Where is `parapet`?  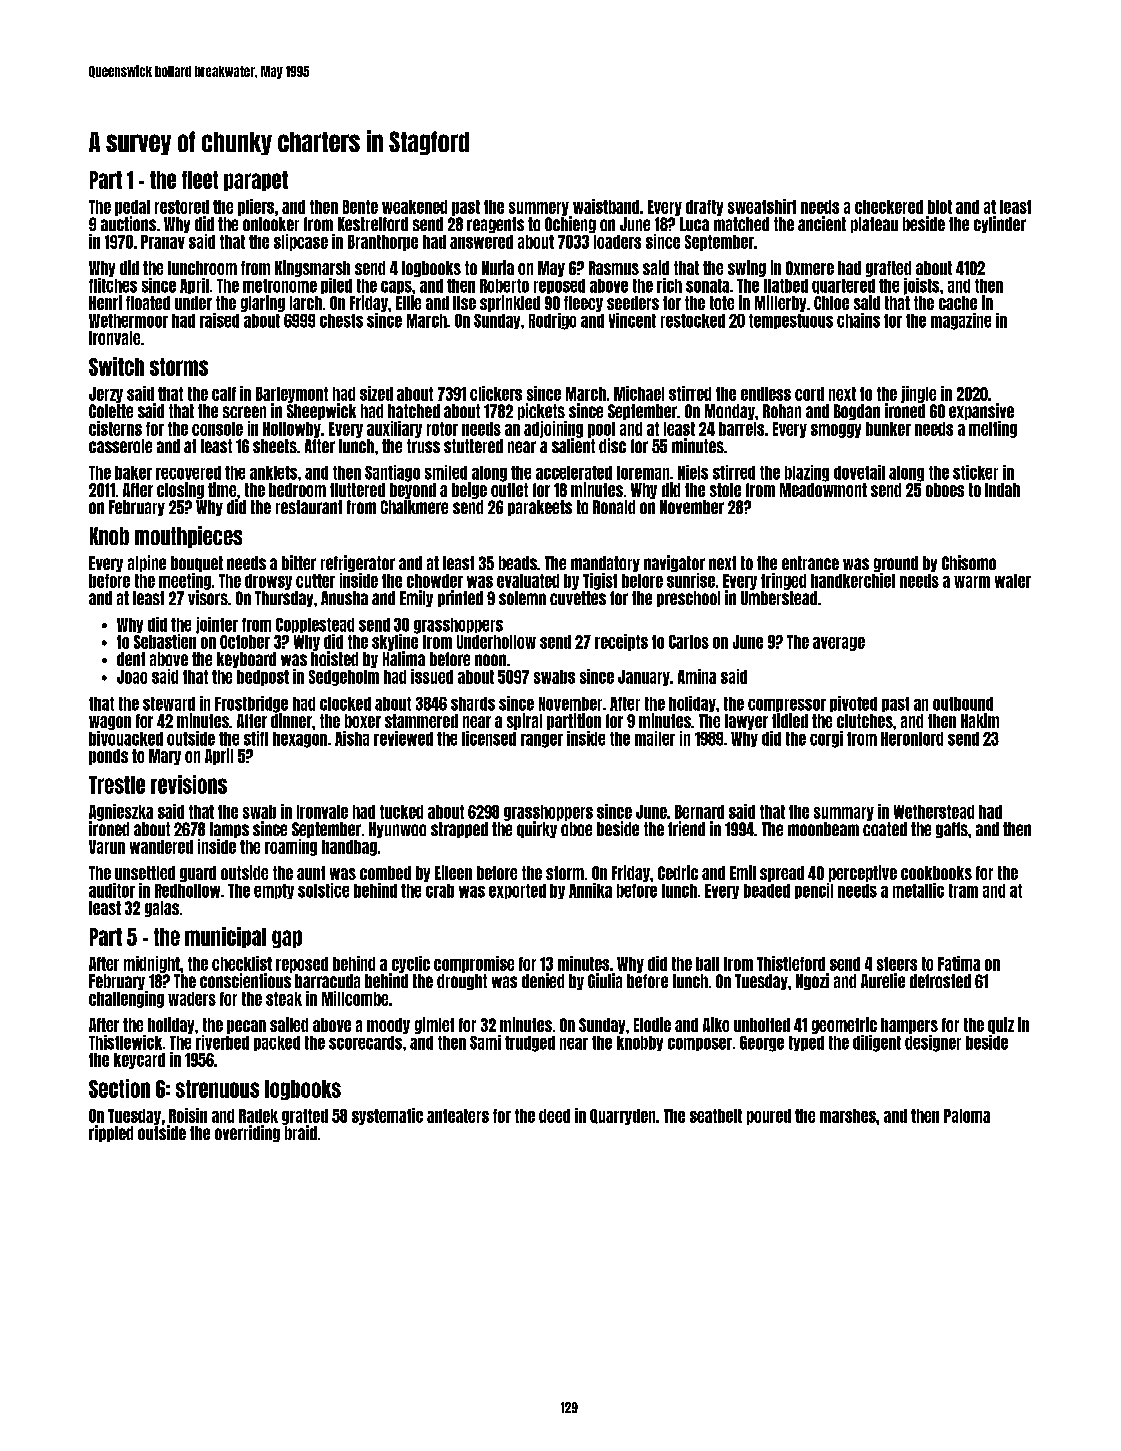 parapet is located at coordinates (256, 181).
